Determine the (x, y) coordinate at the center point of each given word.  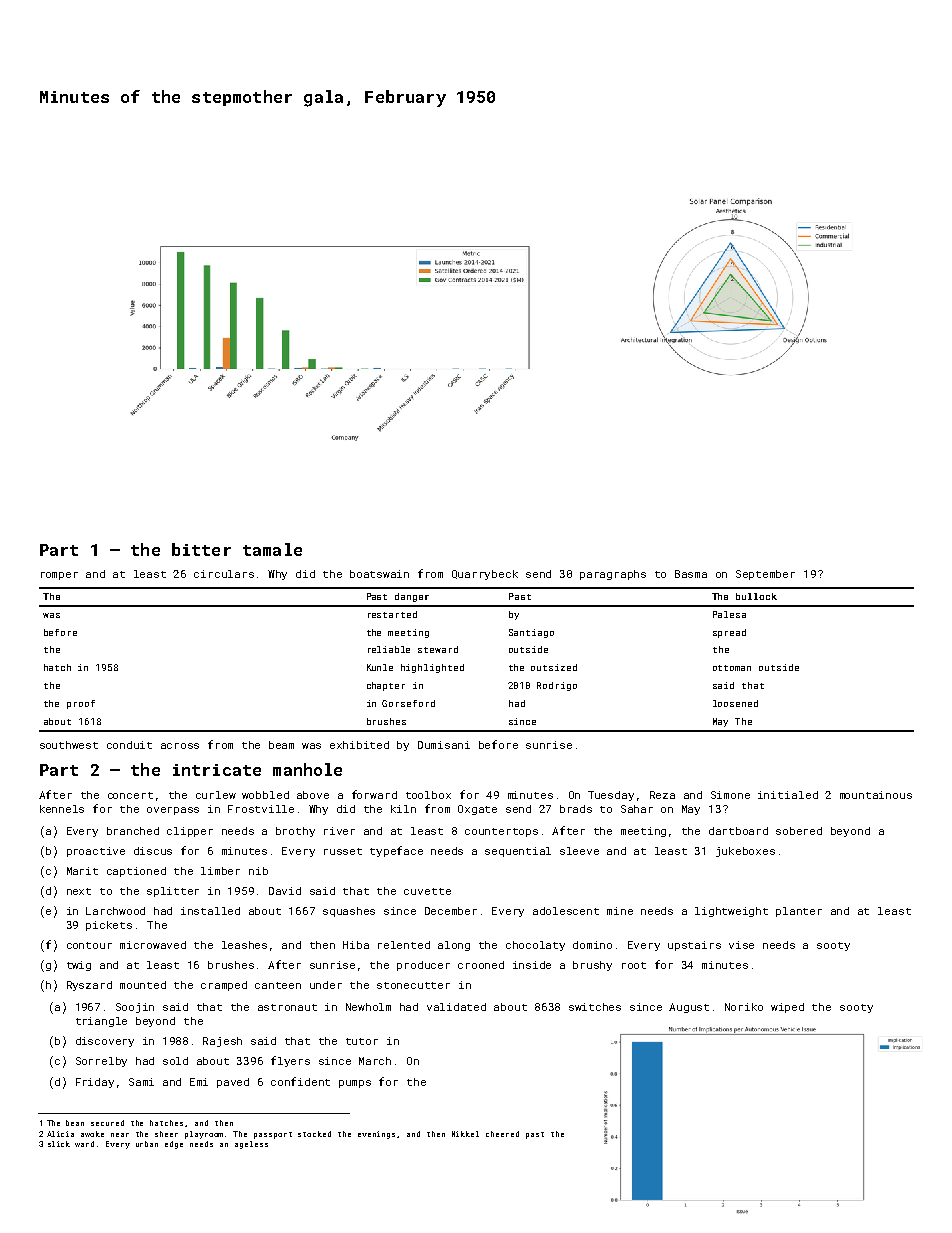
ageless (251, 1145)
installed (210, 911)
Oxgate (477, 810)
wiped (787, 1008)
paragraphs (613, 575)
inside (532, 965)
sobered (799, 831)
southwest (69, 745)
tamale (272, 549)
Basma (691, 574)
